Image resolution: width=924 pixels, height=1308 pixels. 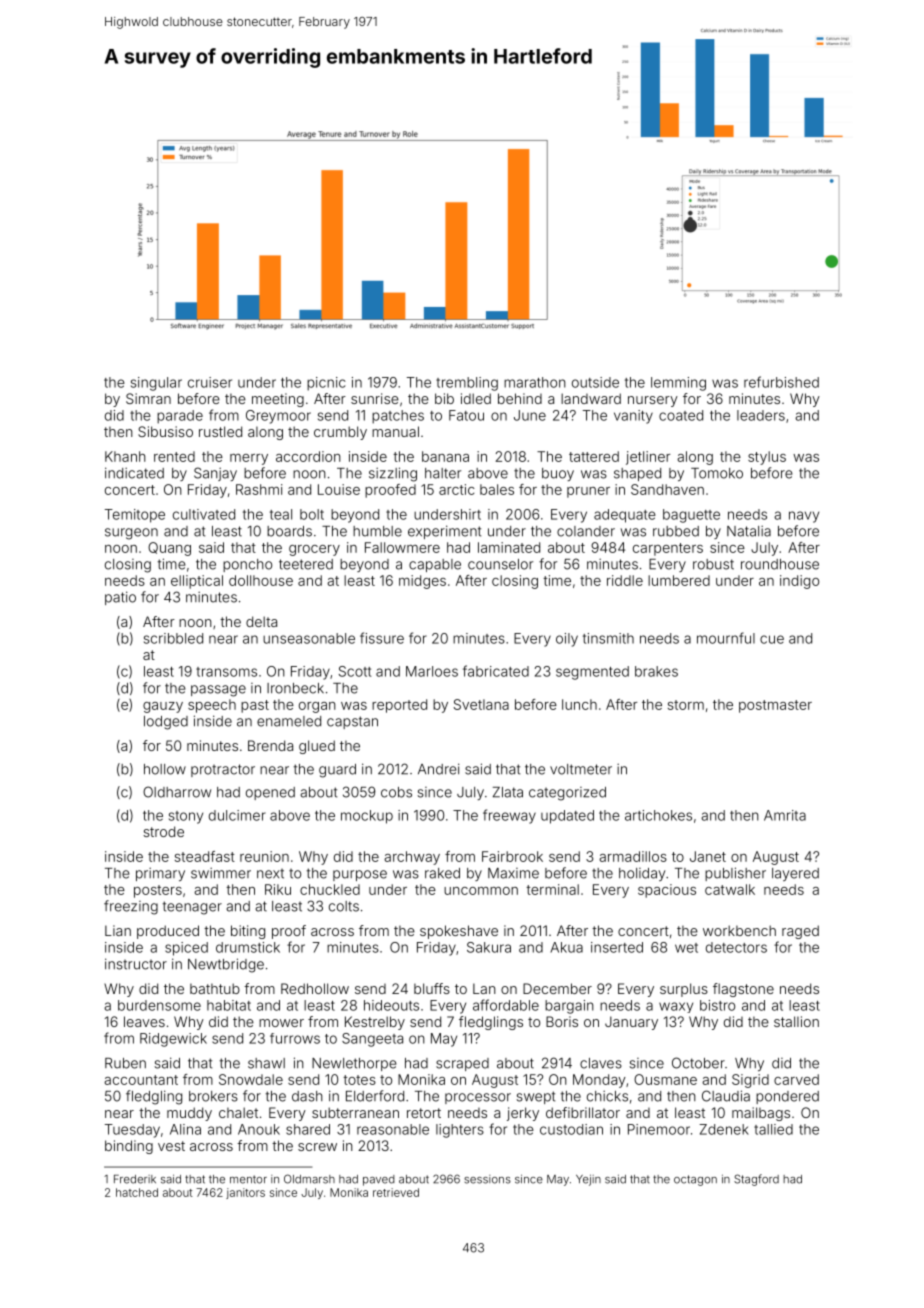 What do you see at coordinates (595, 382) in the image?
I see `outside` at bounding box center [595, 382].
